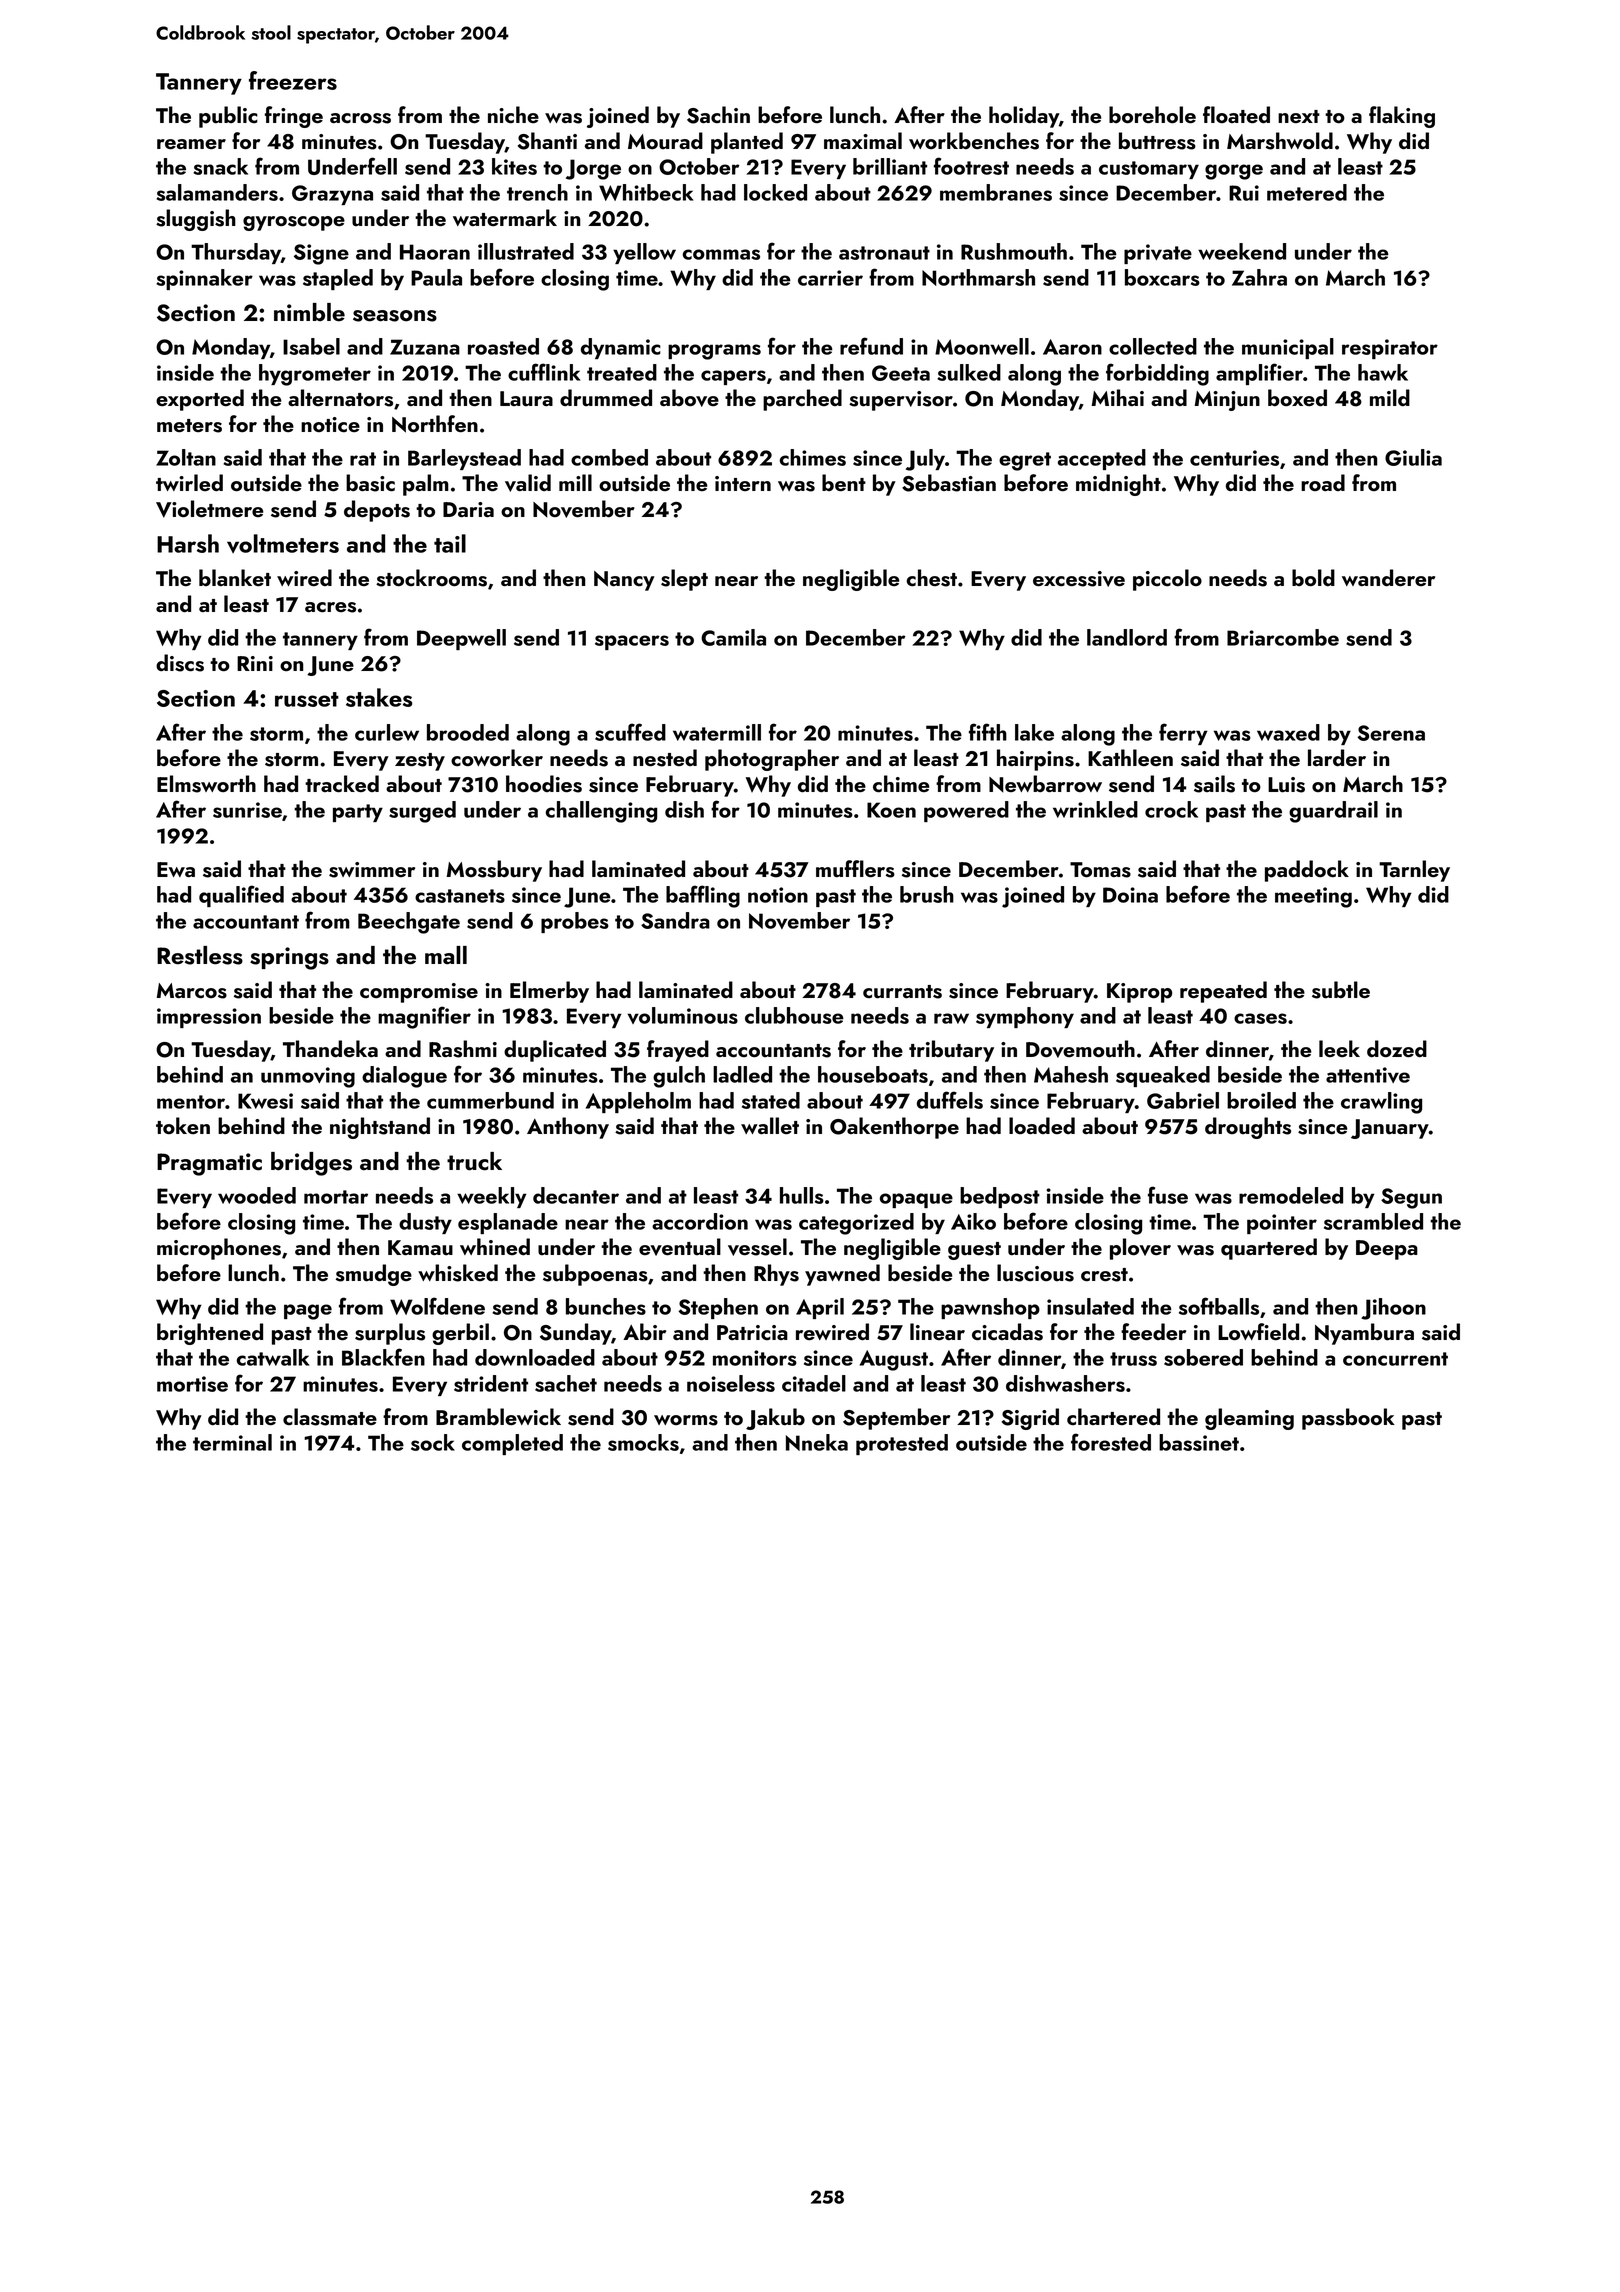 The image size is (1620, 2292). Describe the element at coordinates (1383, 372) in the page. I see `hawk` at that location.
